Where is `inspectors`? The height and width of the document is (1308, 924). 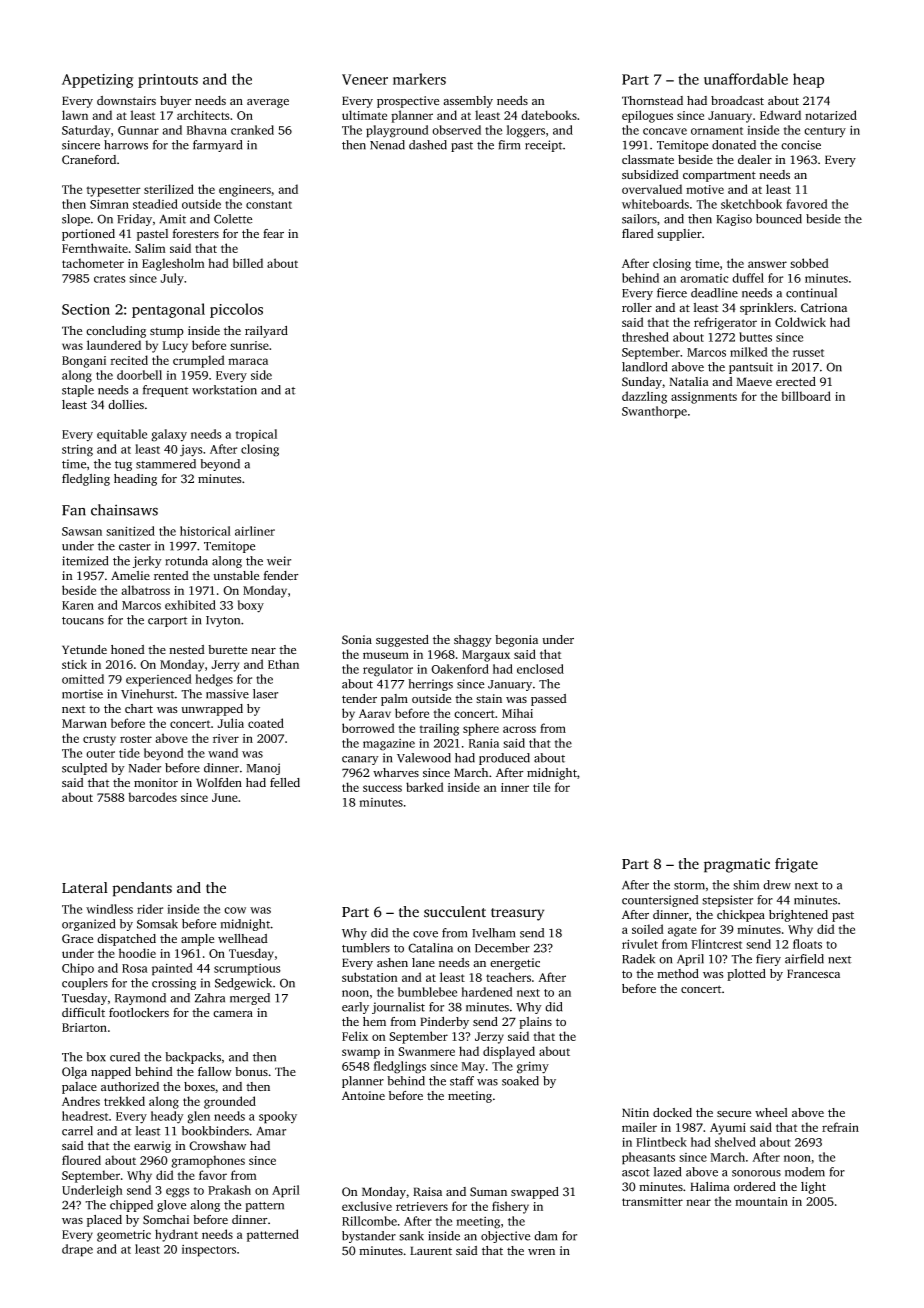 inspectors is located at coordinates (209, 1251).
